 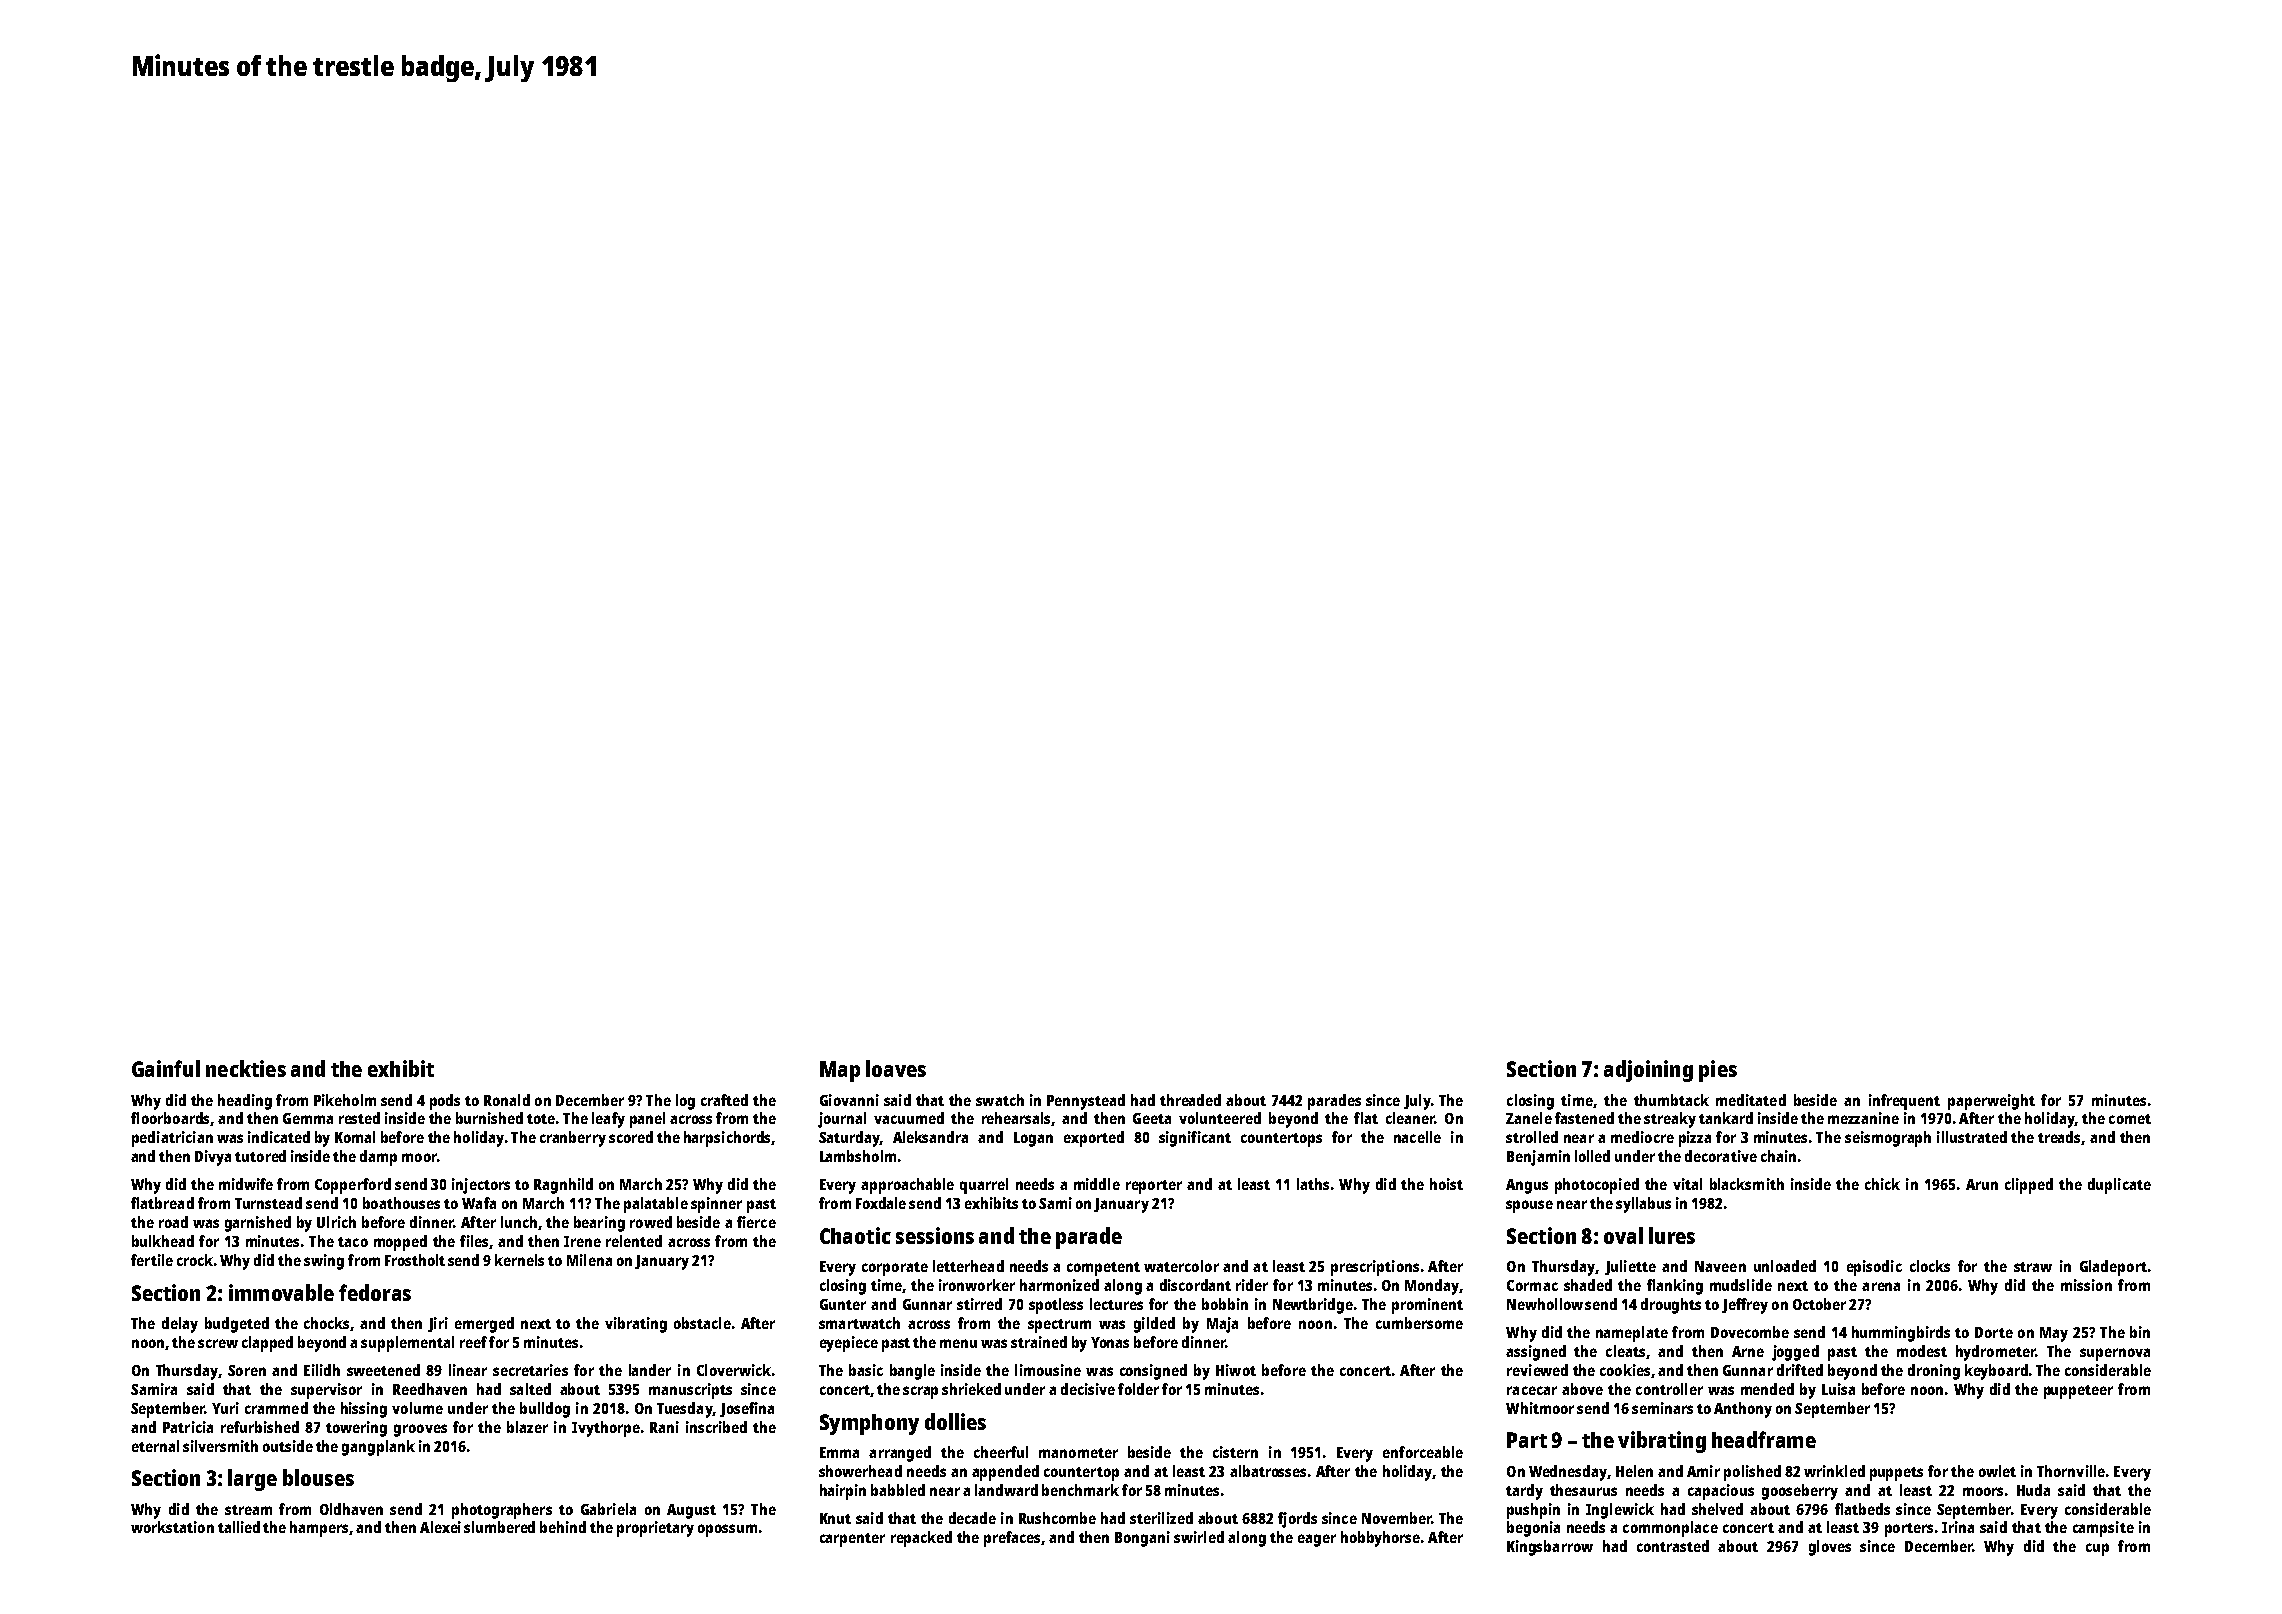 What do you see at coordinates (1057, 1518) in the page?
I see `Rushcombe` at bounding box center [1057, 1518].
